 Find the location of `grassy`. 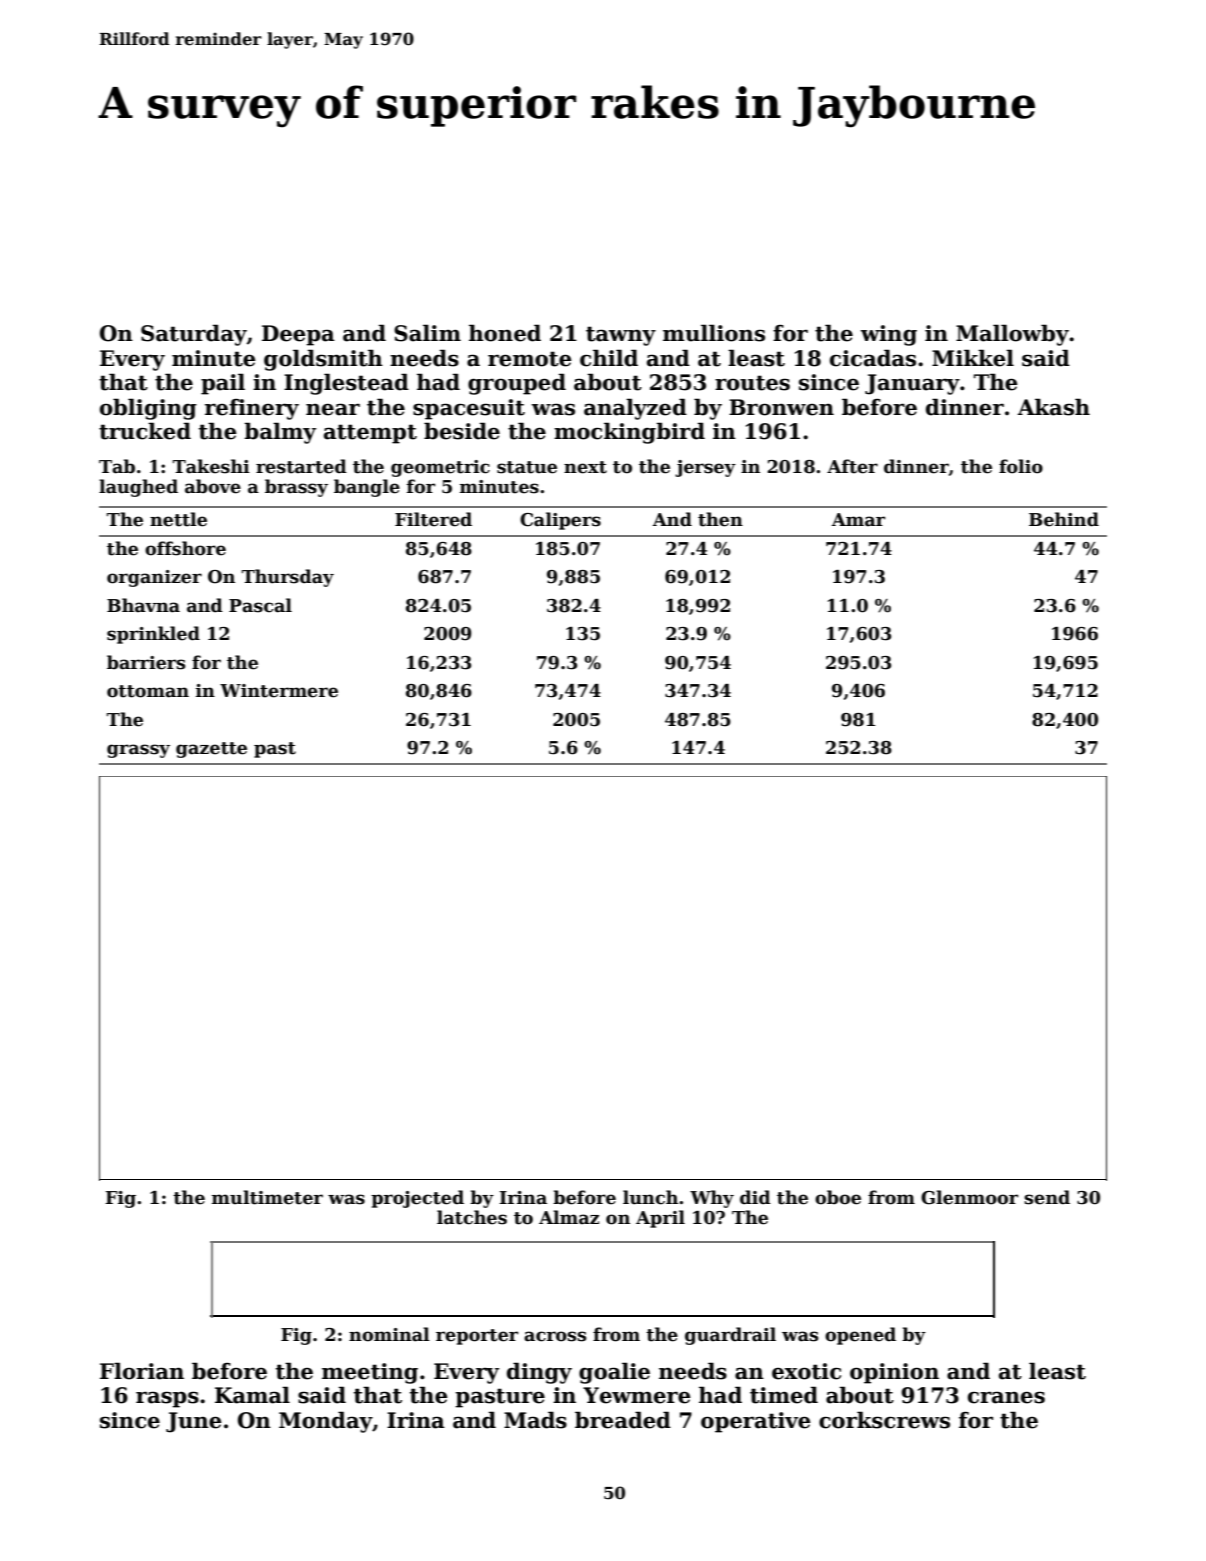

grassy is located at coordinates (138, 751).
